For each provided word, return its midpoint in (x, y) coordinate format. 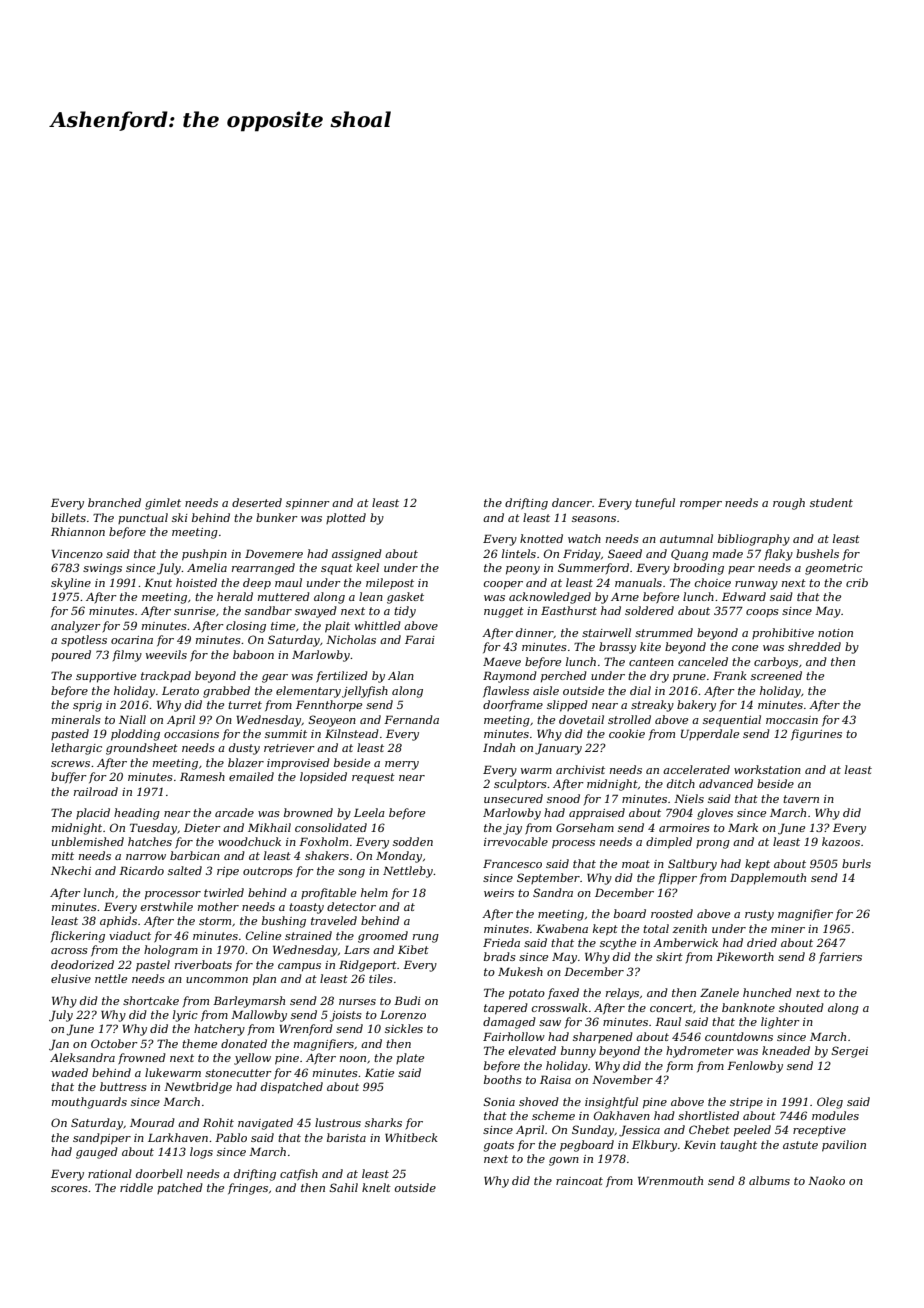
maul (288, 582)
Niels (689, 798)
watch (584, 538)
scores (69, 1189)
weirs (499, 893)
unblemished (88, 841)
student (831, 502)
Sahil (344, 1187)
